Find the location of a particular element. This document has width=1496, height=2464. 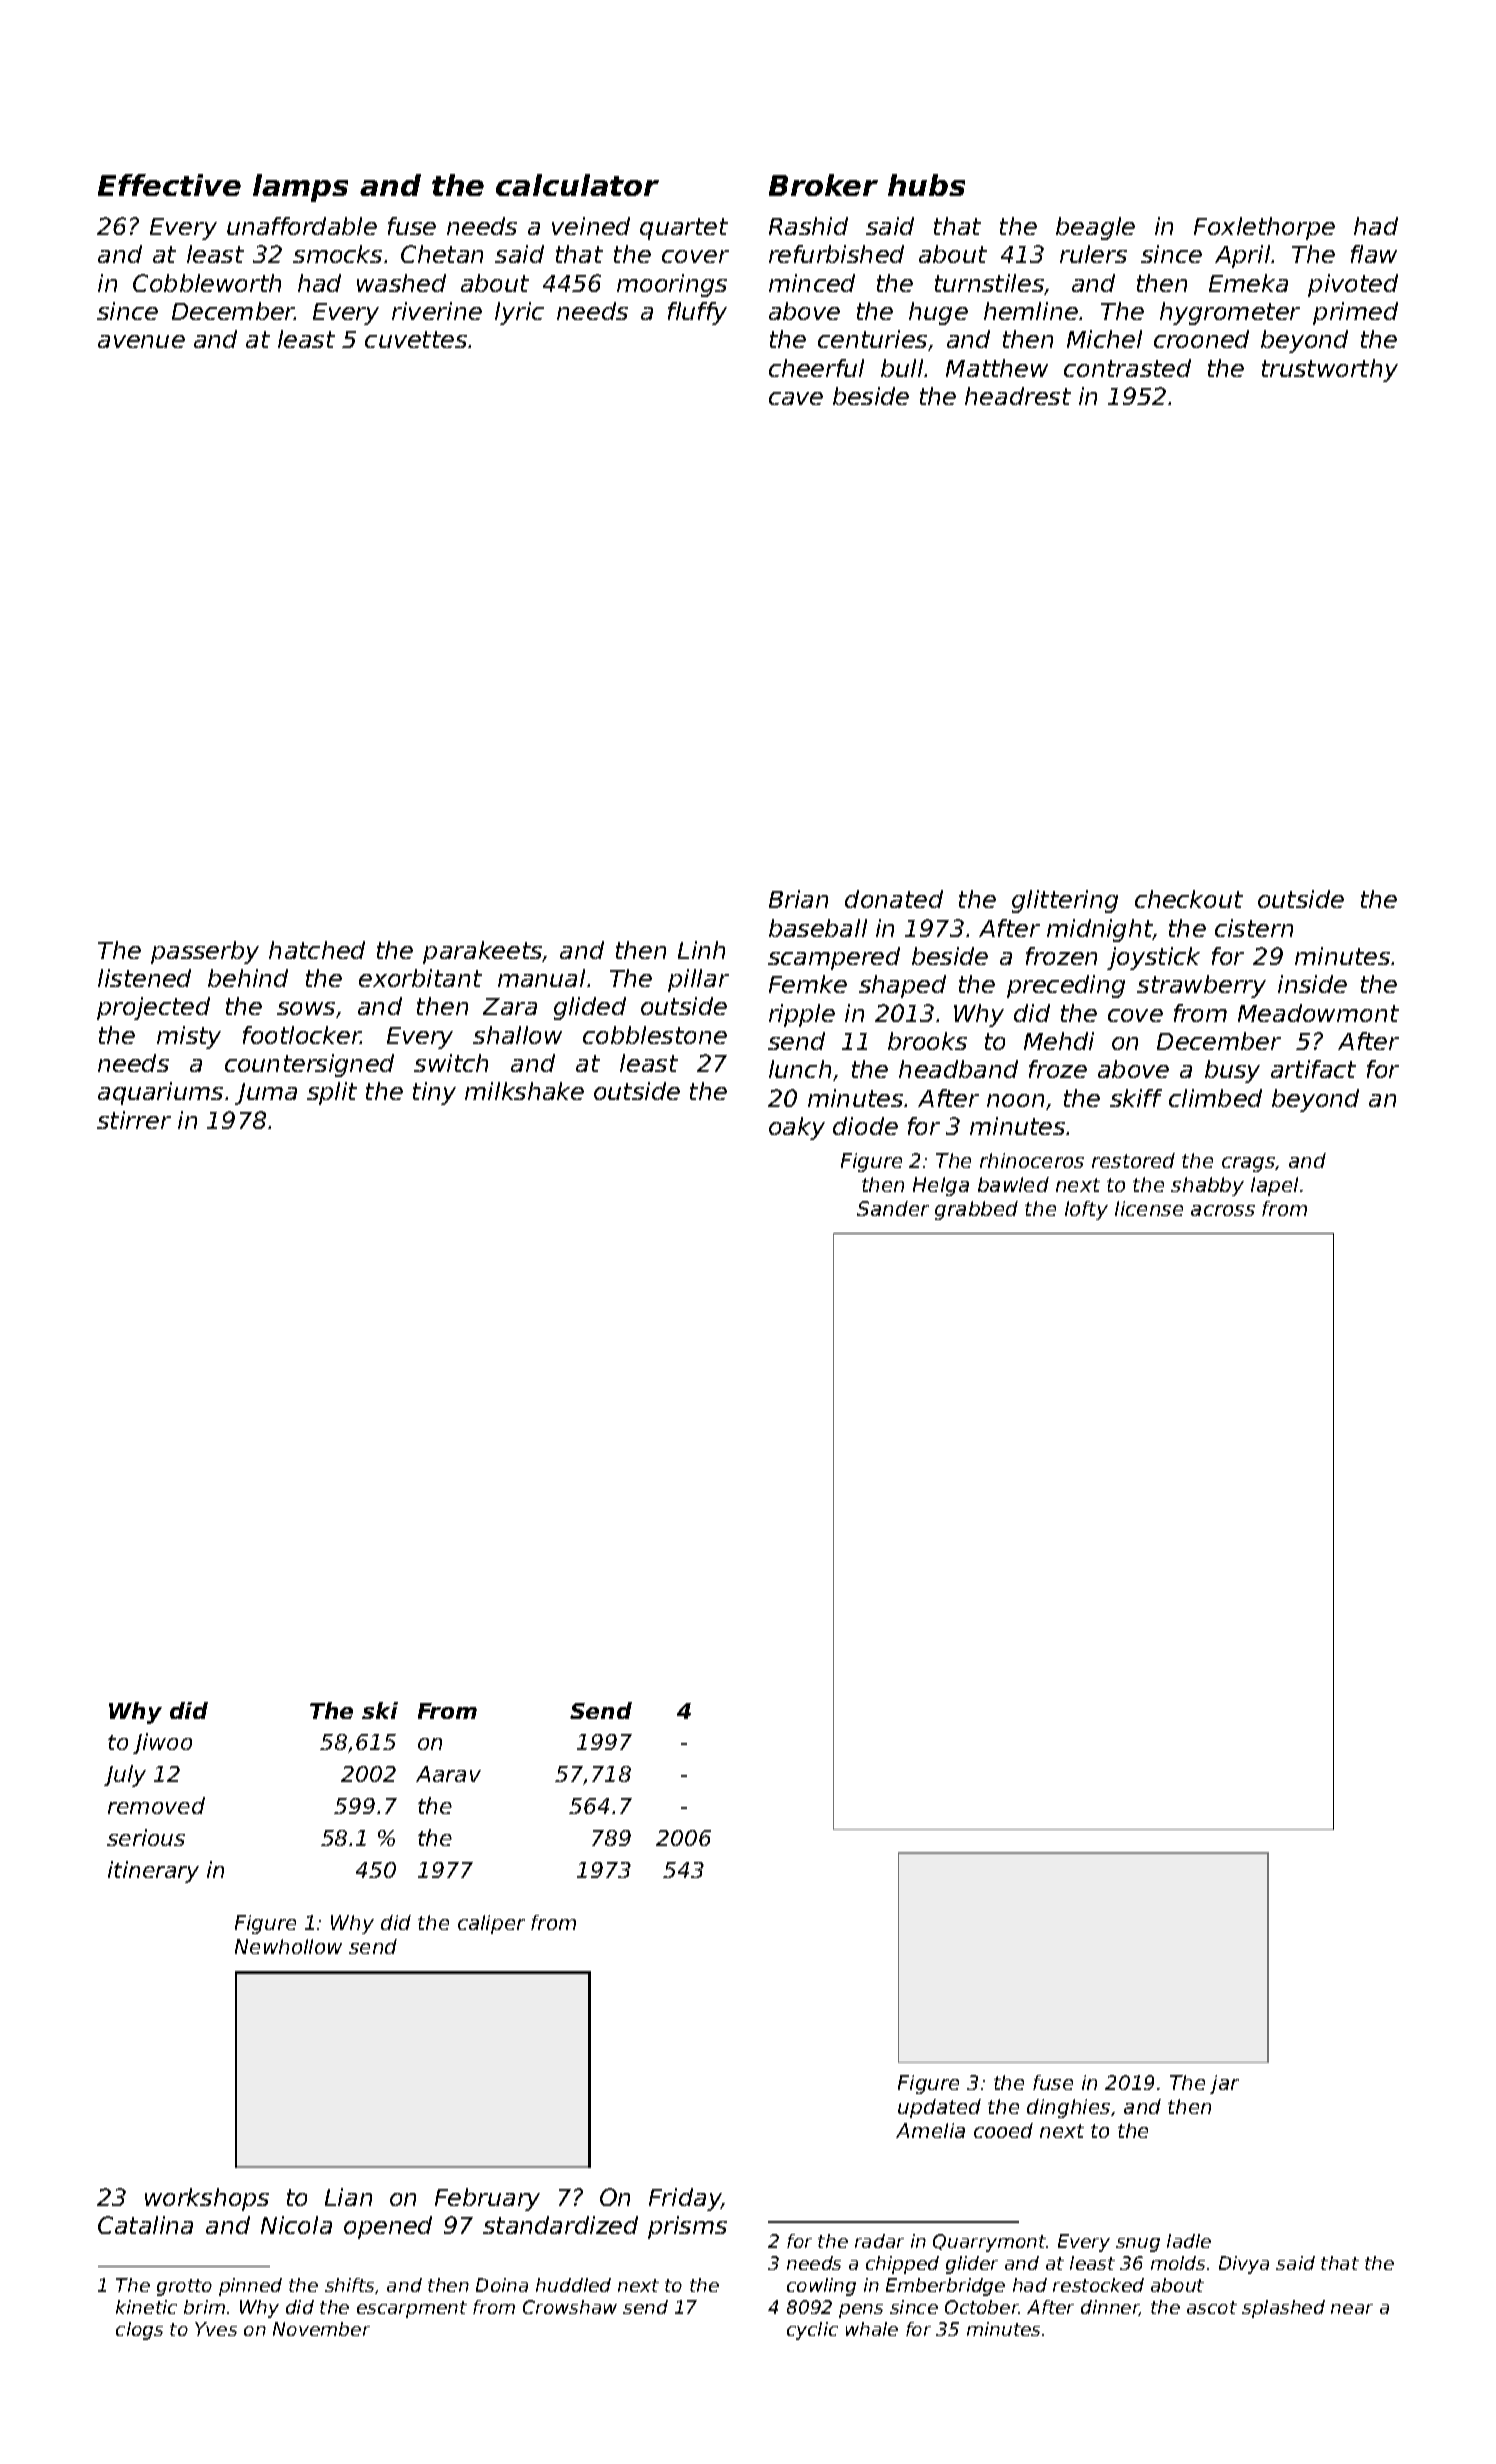

hatched is located at coordinates (317, 950).
